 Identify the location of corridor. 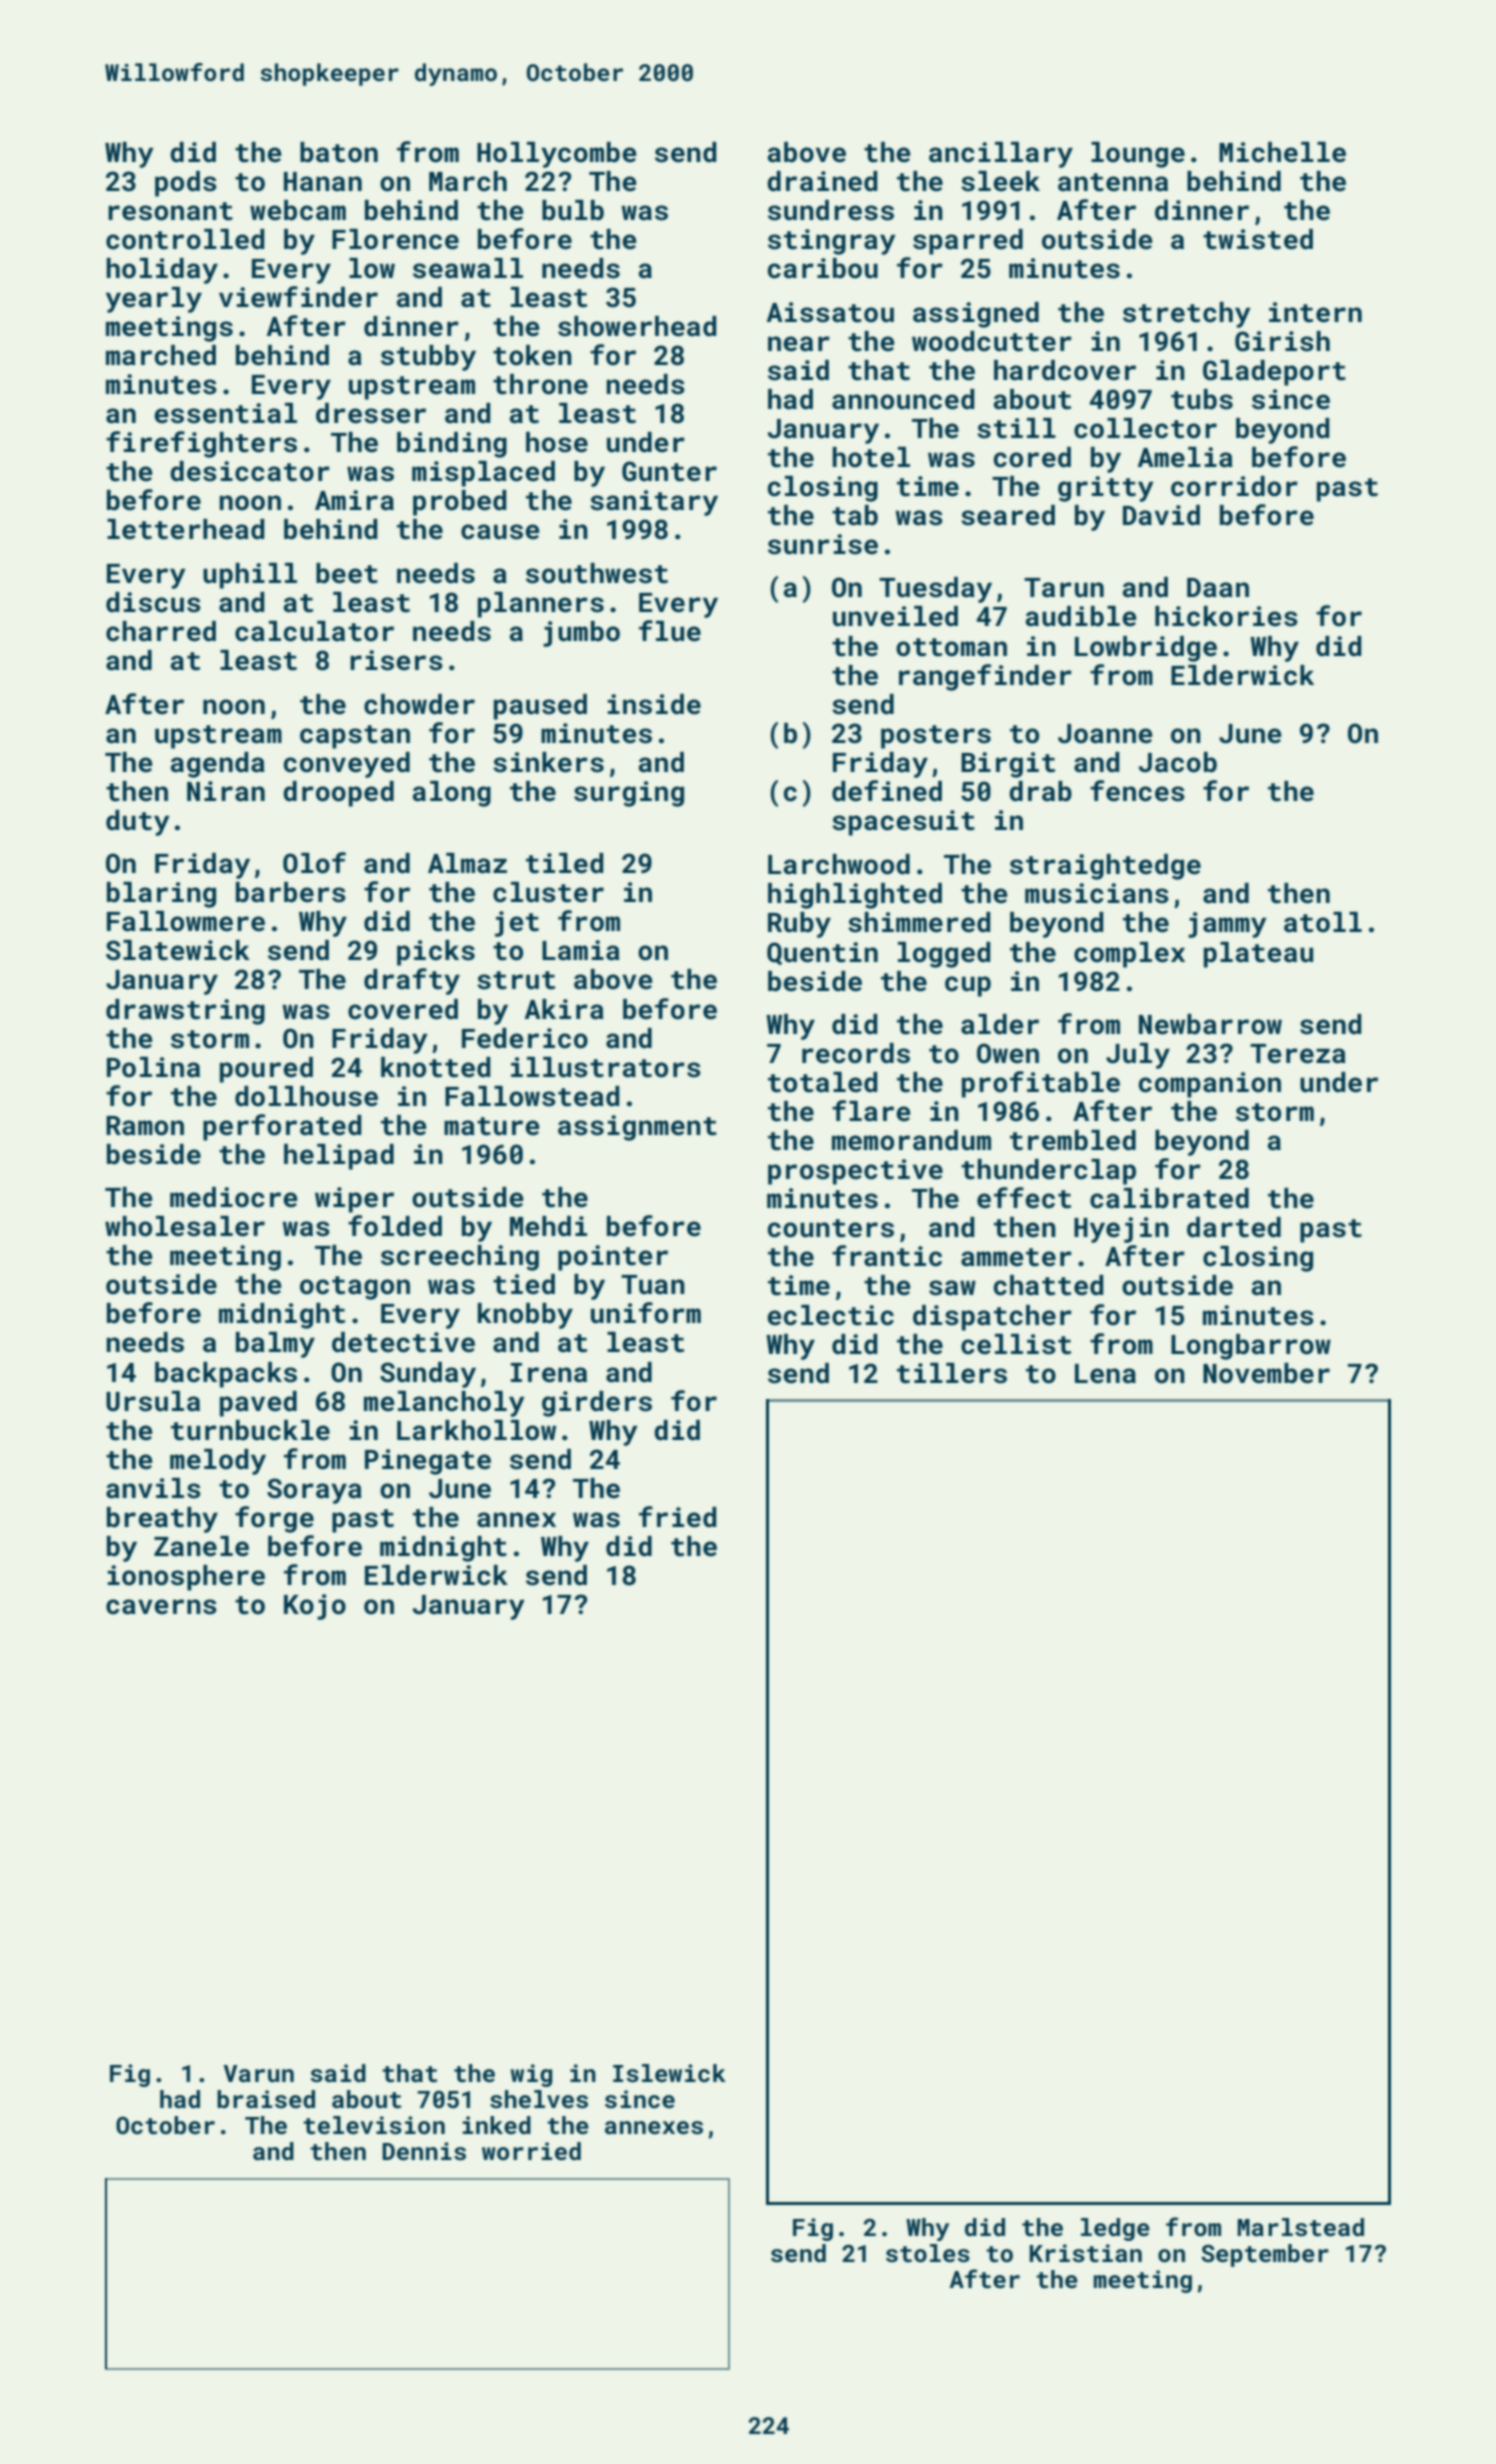
(1234, 486).
